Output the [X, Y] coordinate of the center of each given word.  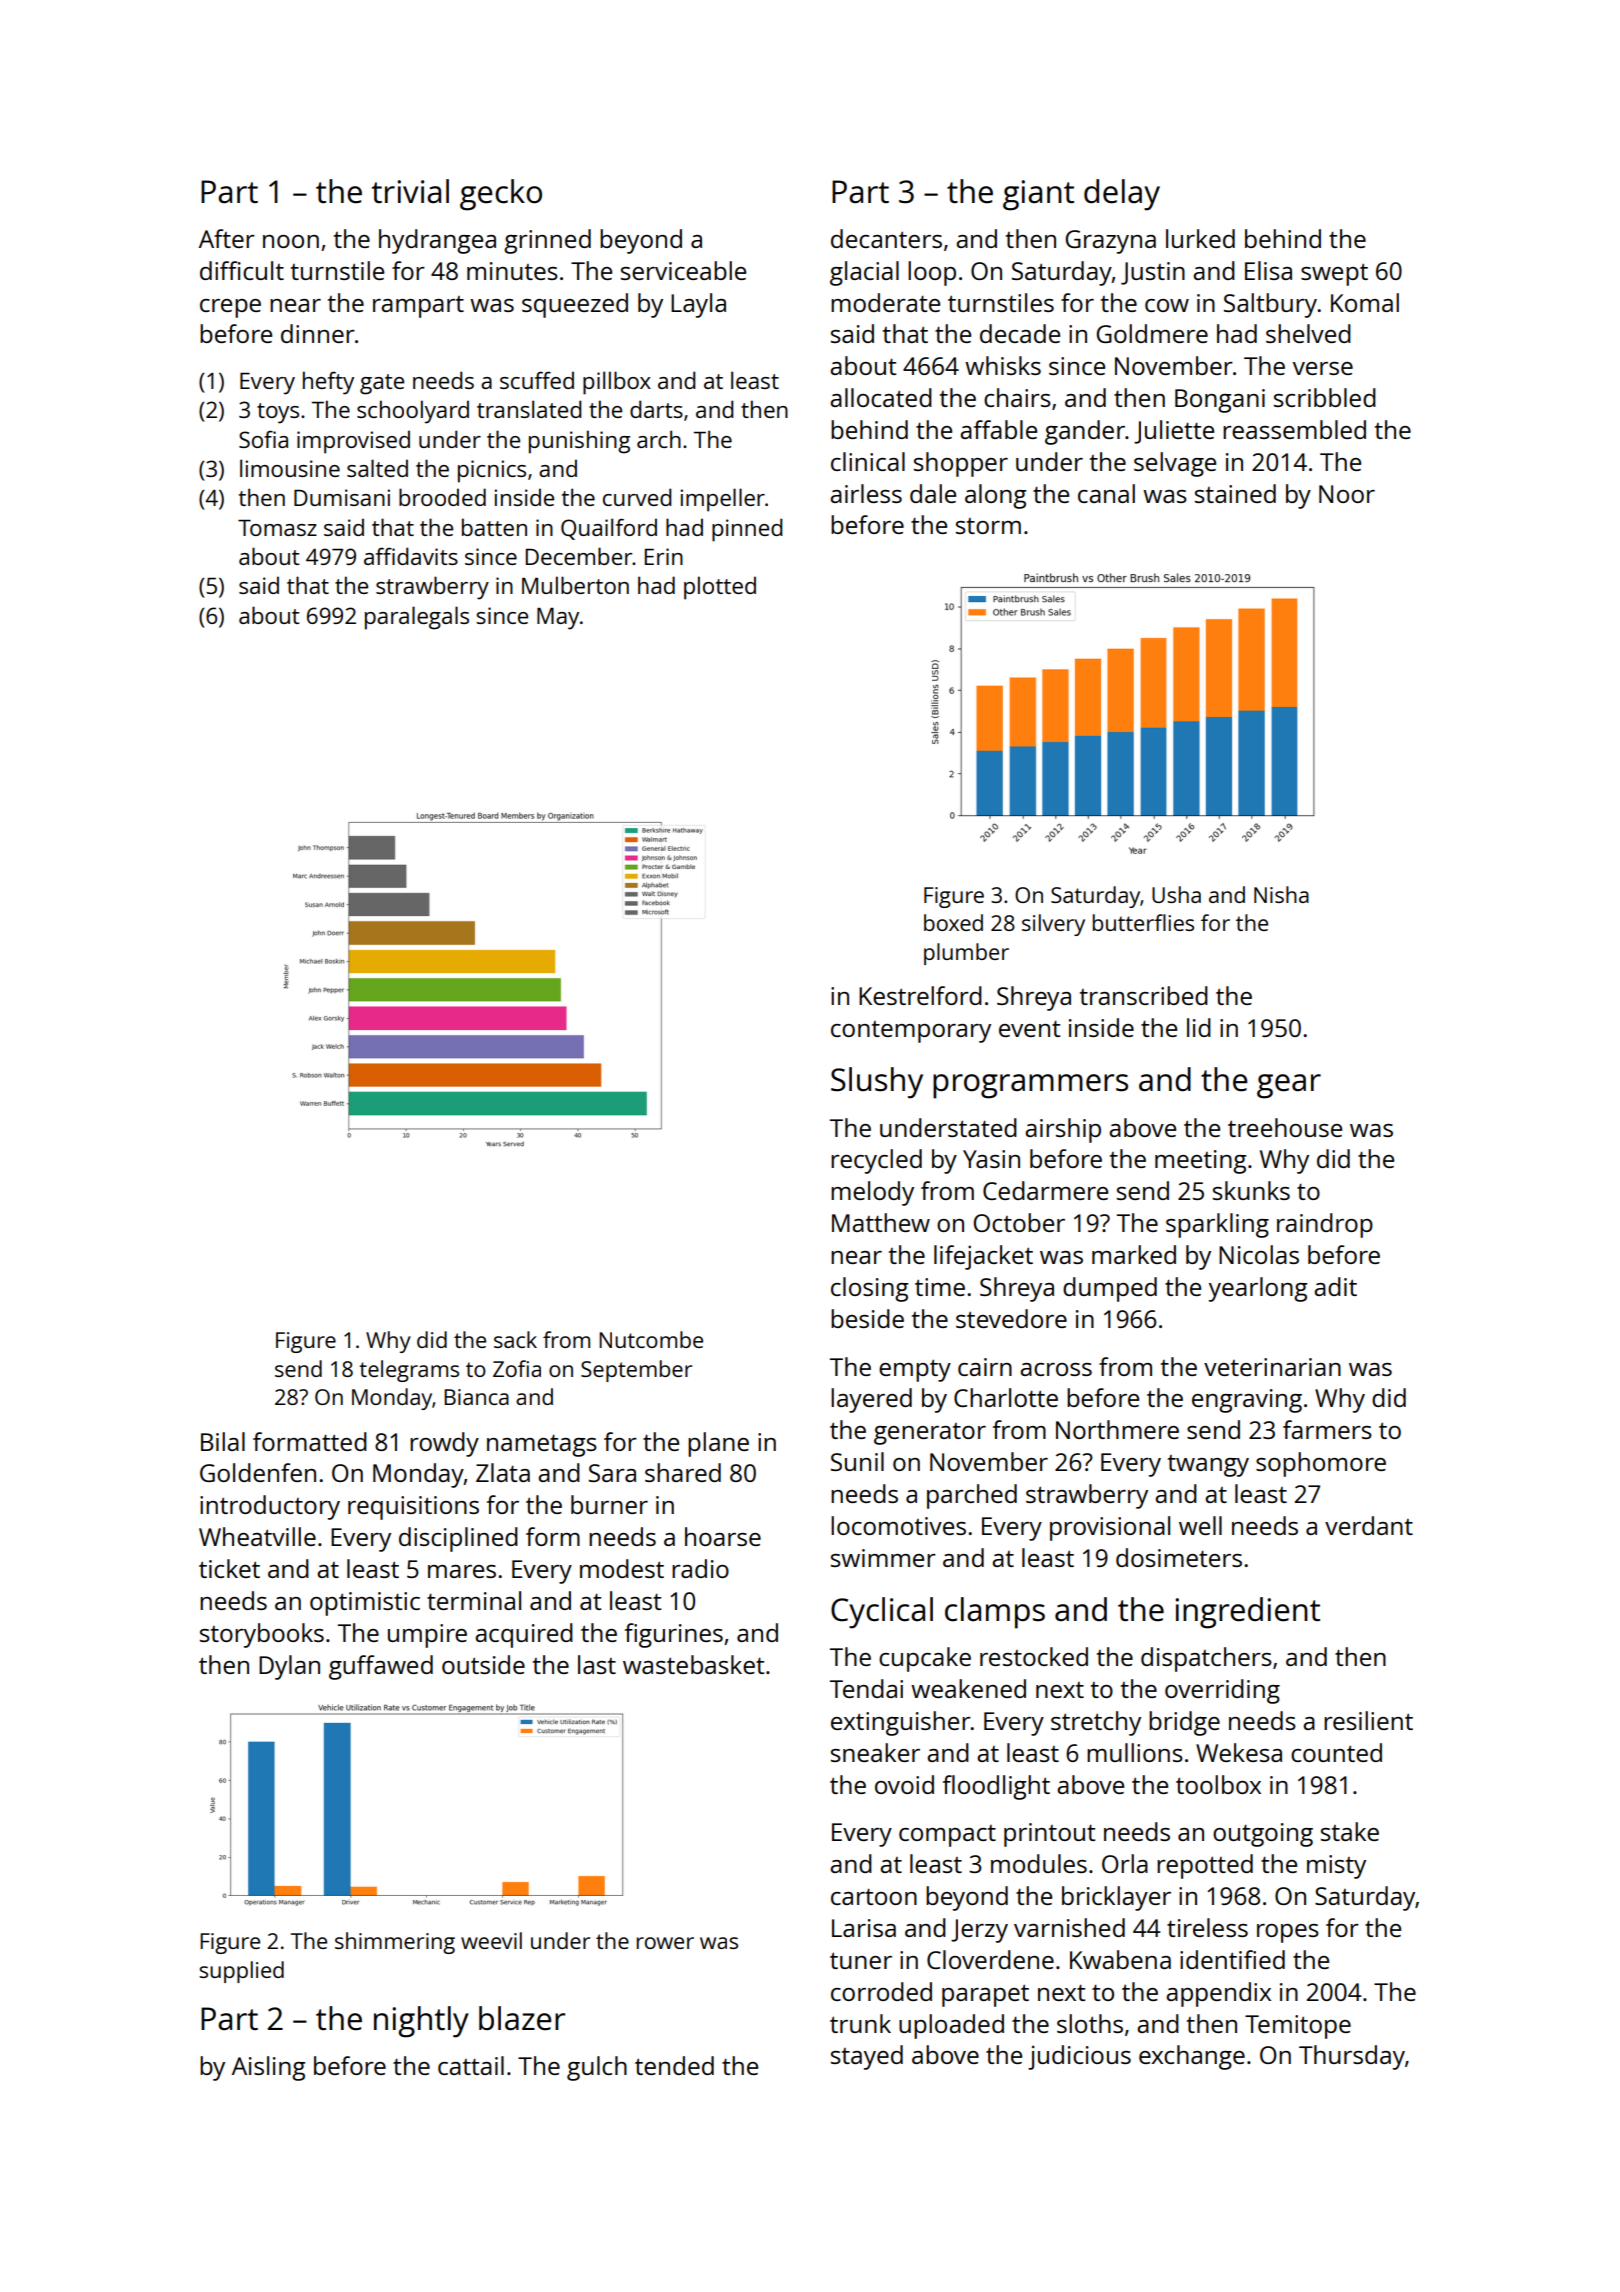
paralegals [417, 618]
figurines [674, 1635]
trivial [410, 191]
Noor [1347, 494]
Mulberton [575, 585]
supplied [241, 1972]
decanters [886, 238]
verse [1323, 368]
